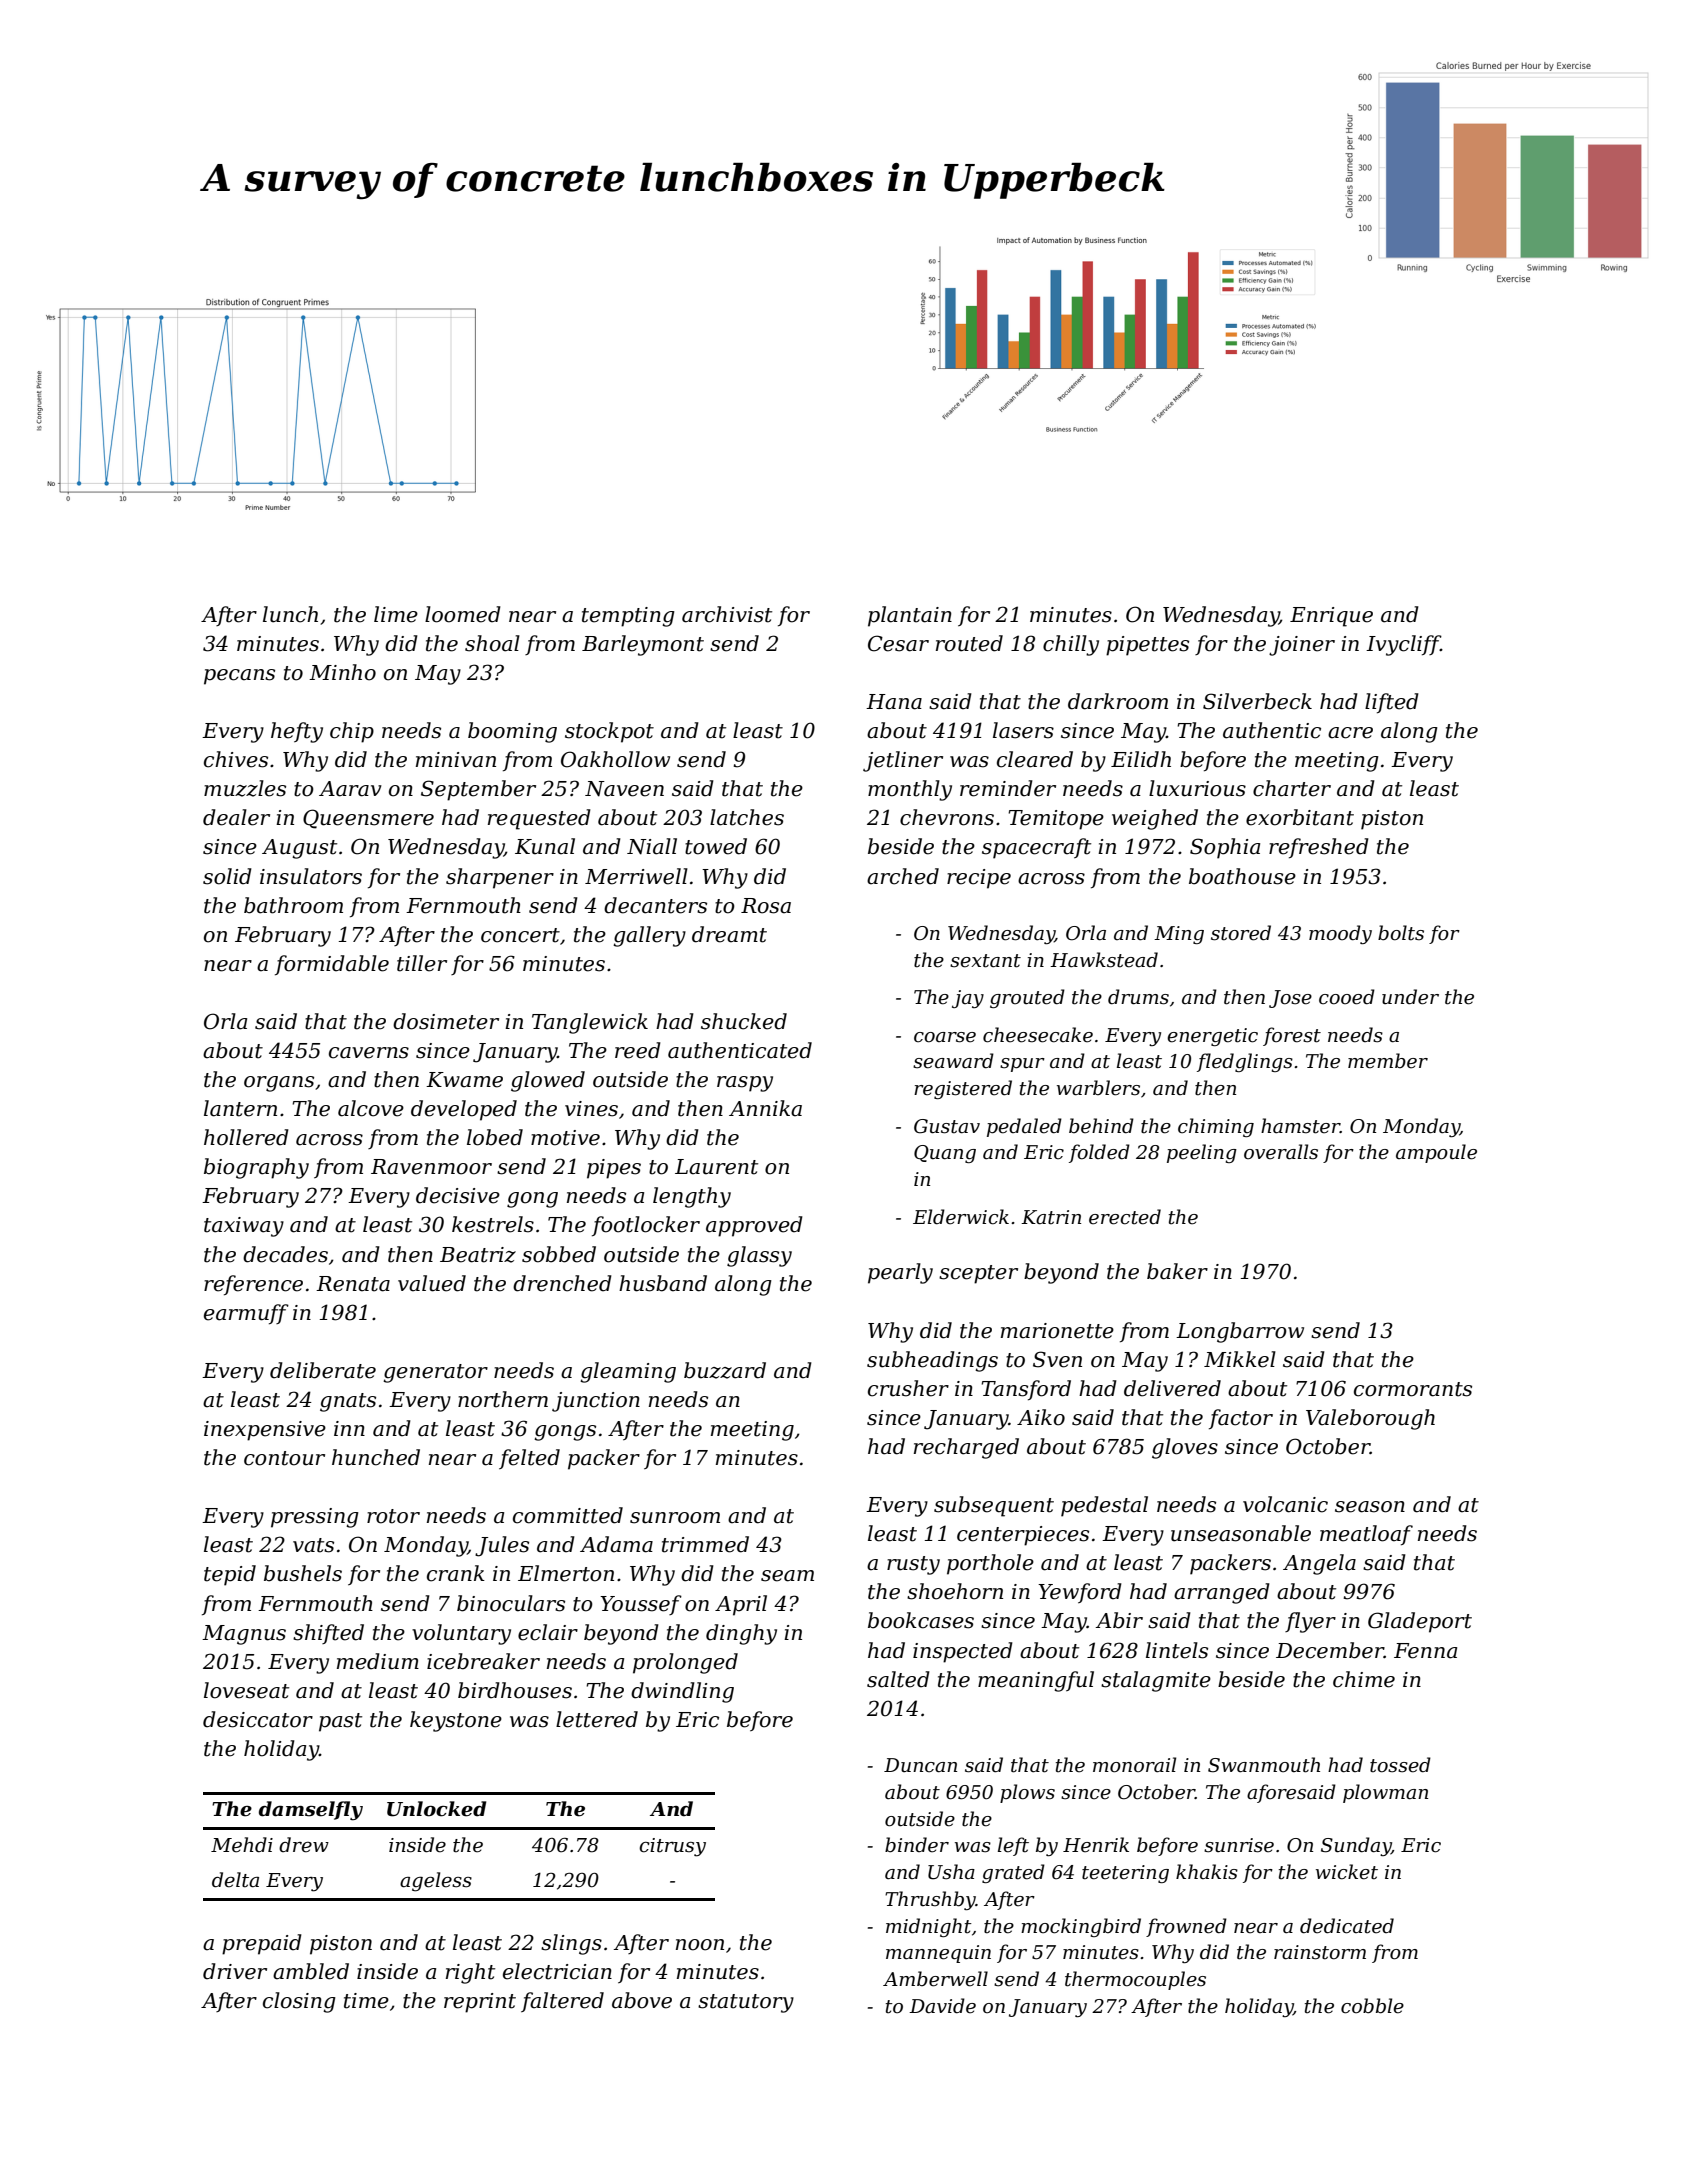  What do you see at coordinates (435, 1373) in the image?
I see `generator` at bounding box center [435, 1373].
